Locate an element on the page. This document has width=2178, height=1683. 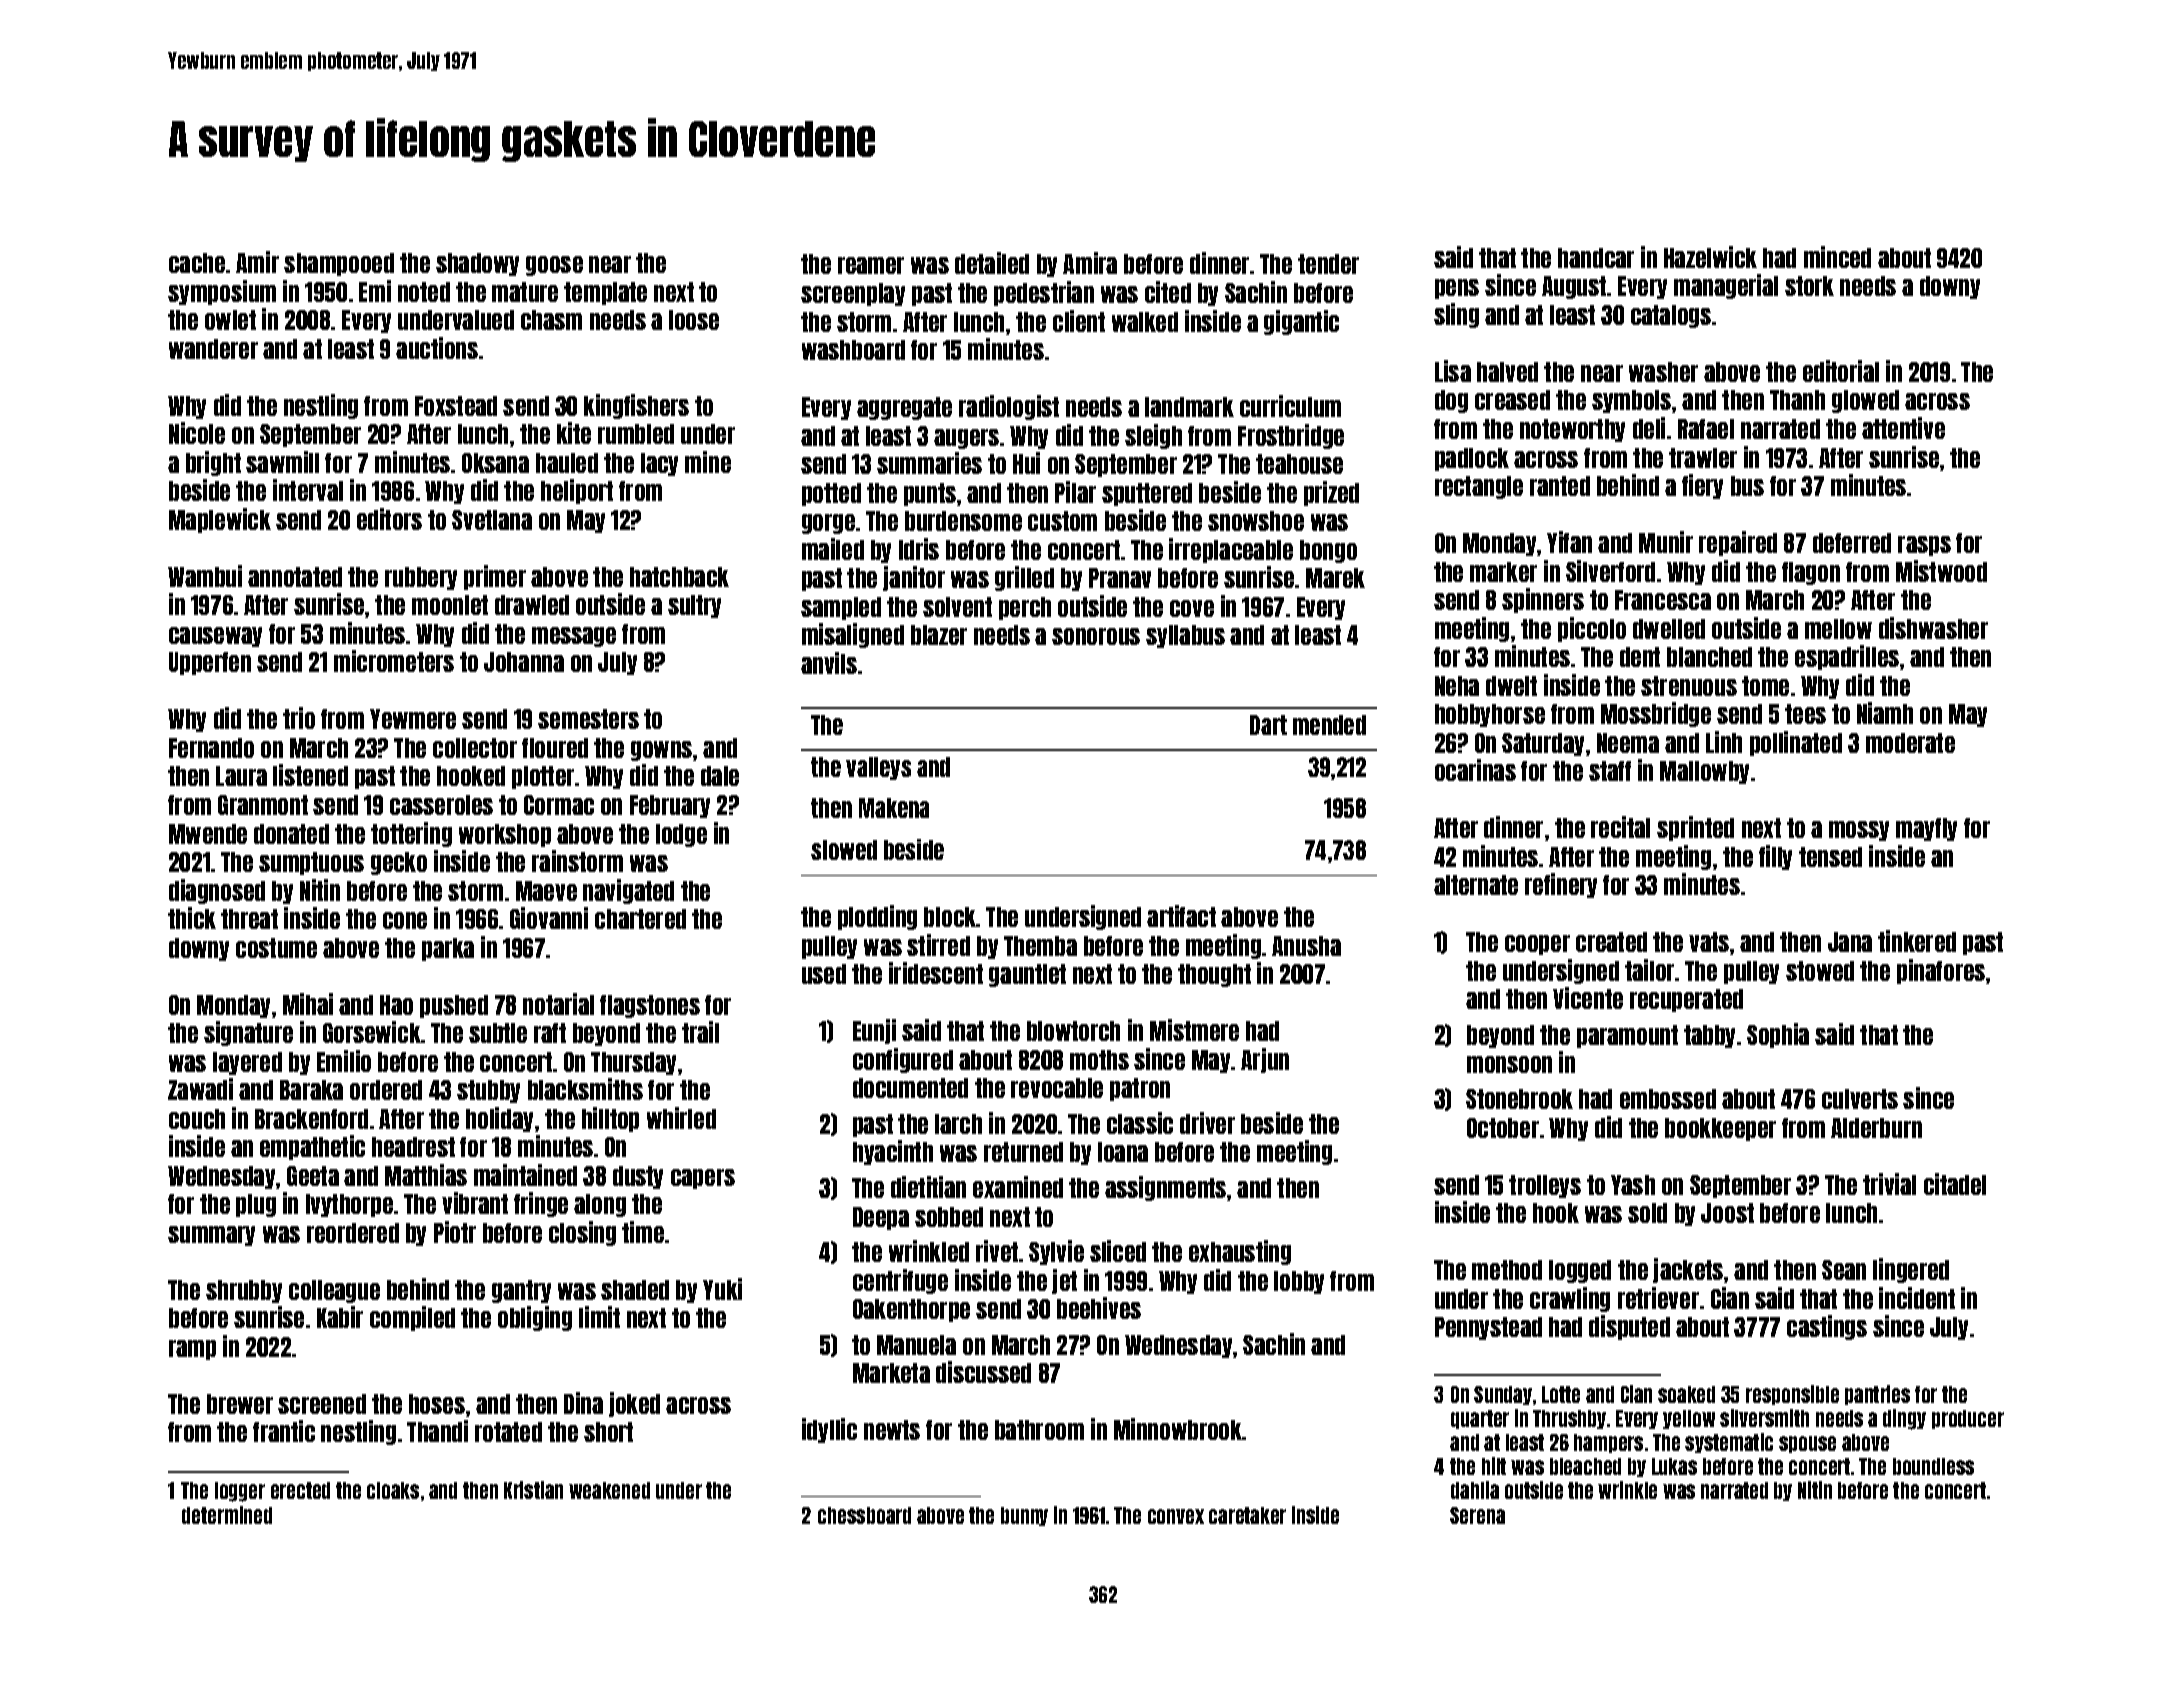
Eunji is located at coordinates (874, 1031).
